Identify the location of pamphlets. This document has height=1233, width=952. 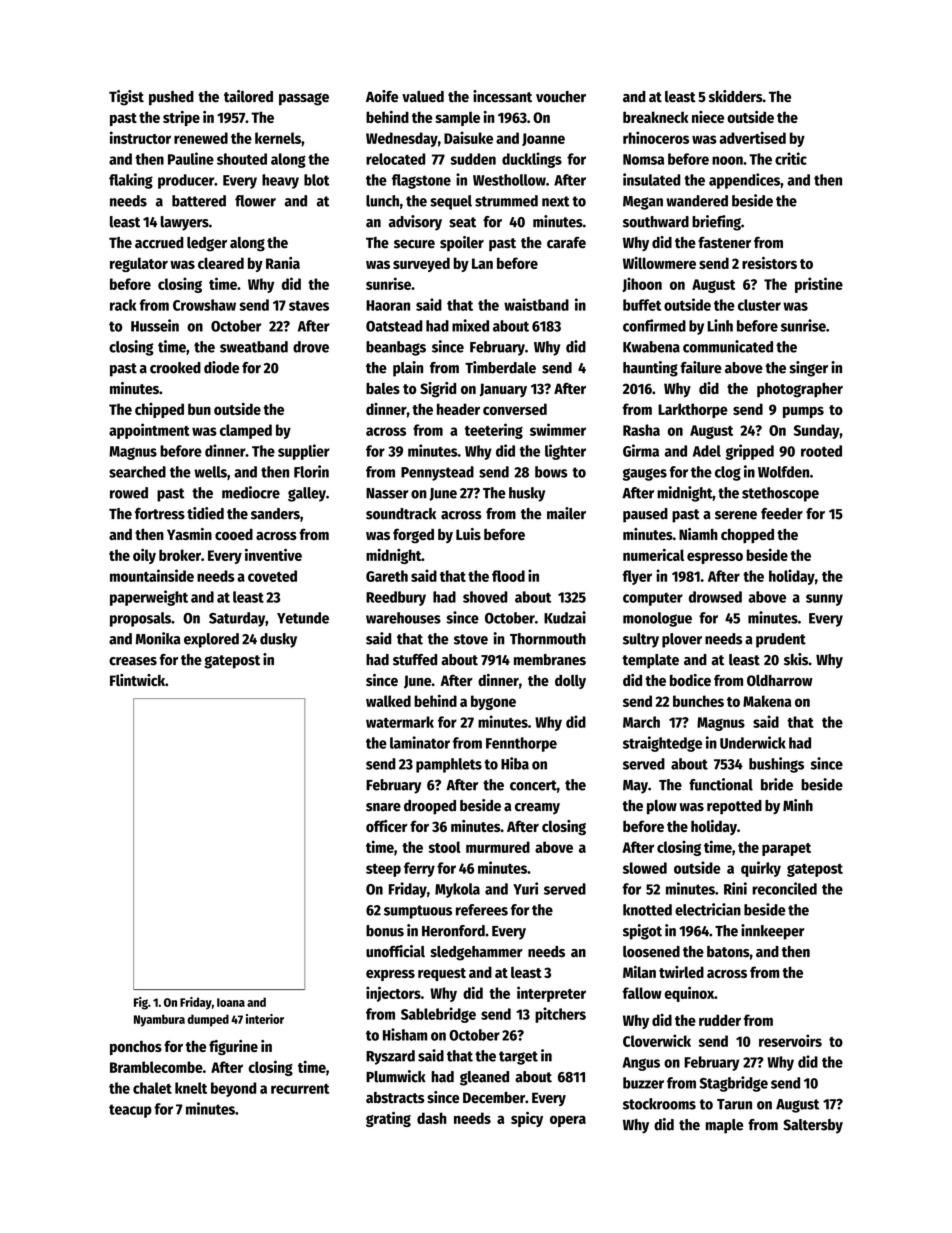
(449, 765).
